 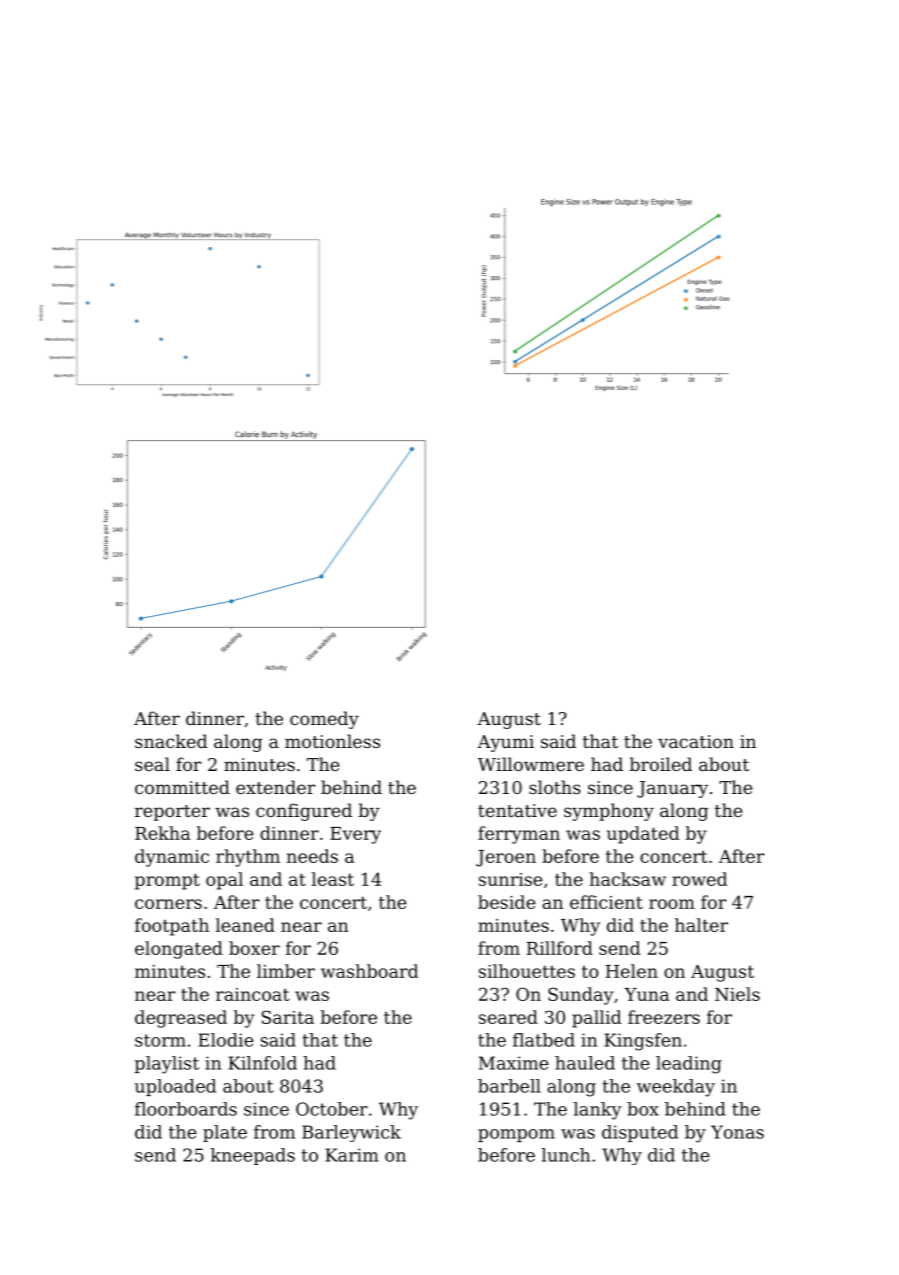 What do you see at coordinates (253, 1156) in the page?
I see `kneepads` at bounding box center [253, 1156].
